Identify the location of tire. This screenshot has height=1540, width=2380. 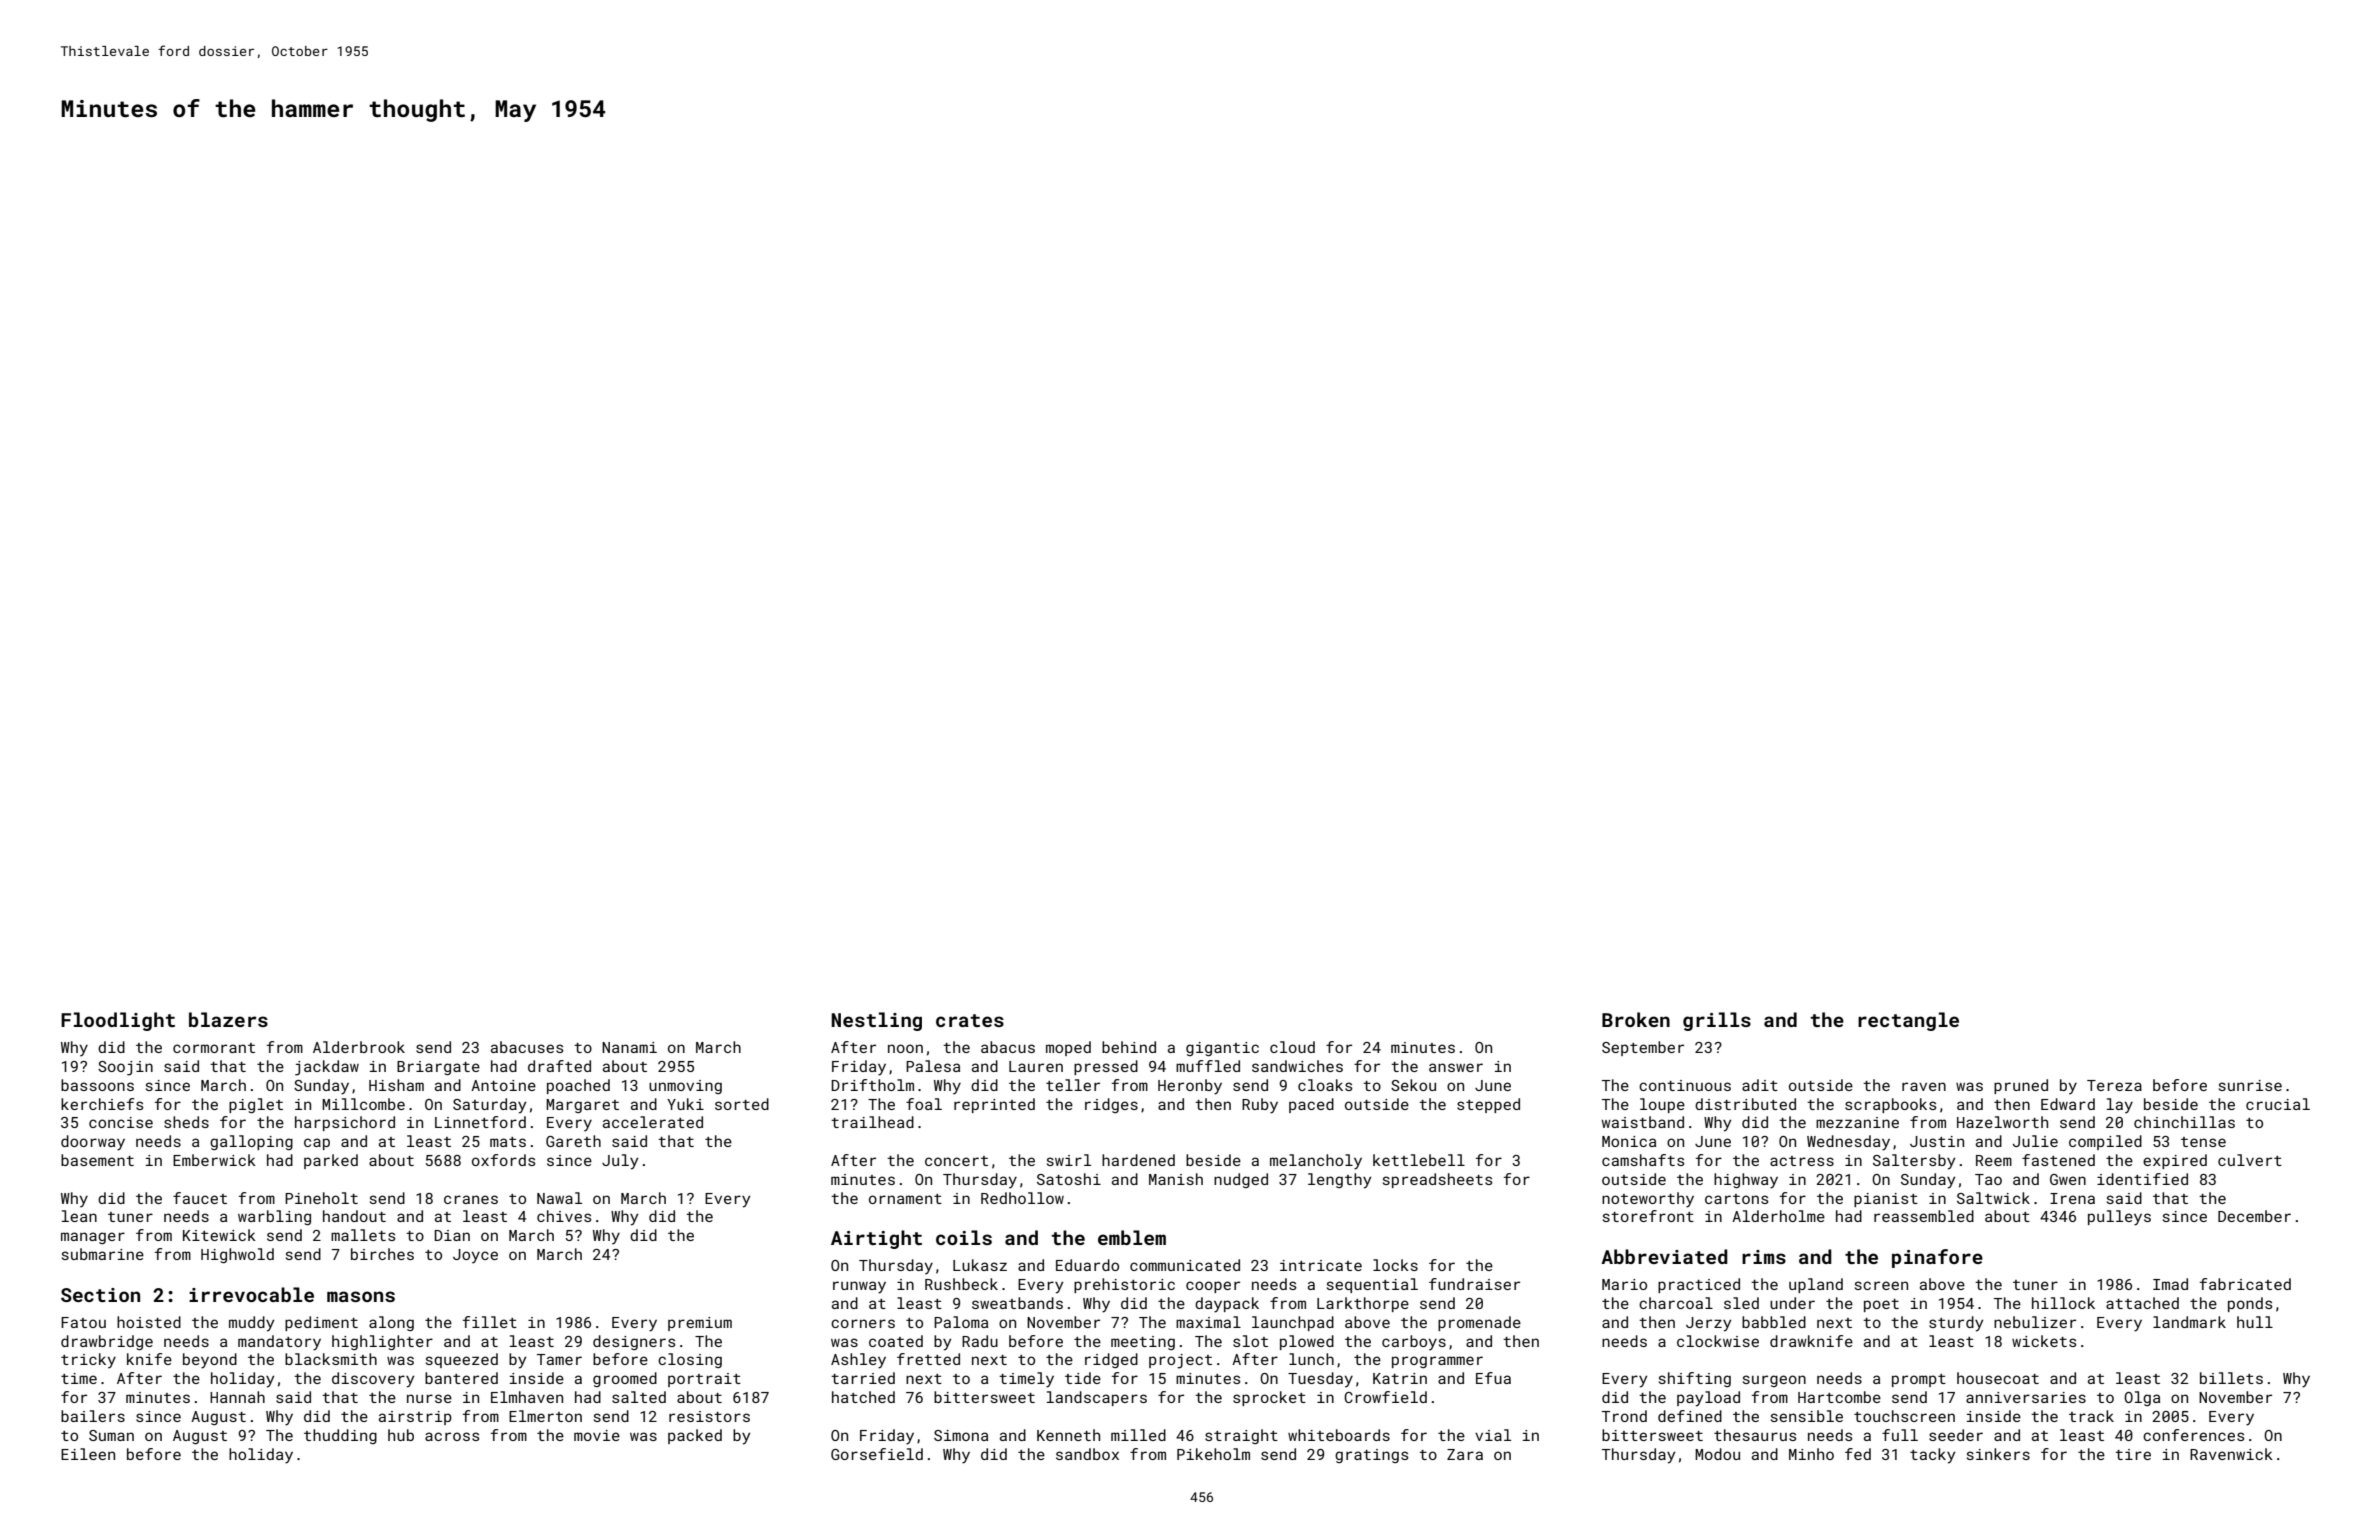
(2133, 1454).
